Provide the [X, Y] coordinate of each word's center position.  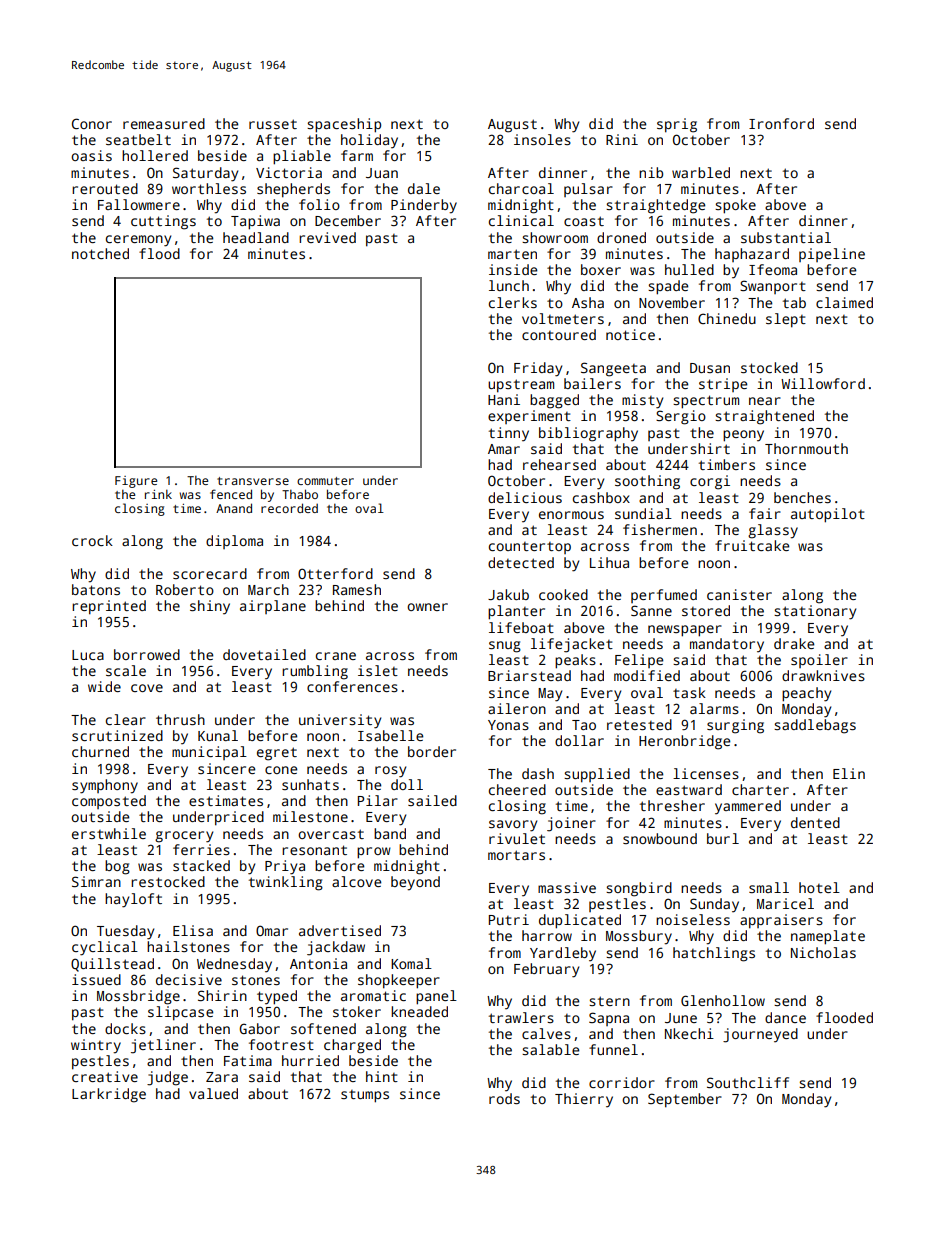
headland [256, 237]
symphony [105, 786]
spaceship [344, 125]
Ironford [781, 123]
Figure [136, 482]
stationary [815, 612]
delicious [525, 497]
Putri [509, 919]
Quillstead [112, 965]
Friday [538, 369]
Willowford [823, 383]
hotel [819, 887]
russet [273, 124]
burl [723, 838]
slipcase [180, 1013]
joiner [571, 824]
